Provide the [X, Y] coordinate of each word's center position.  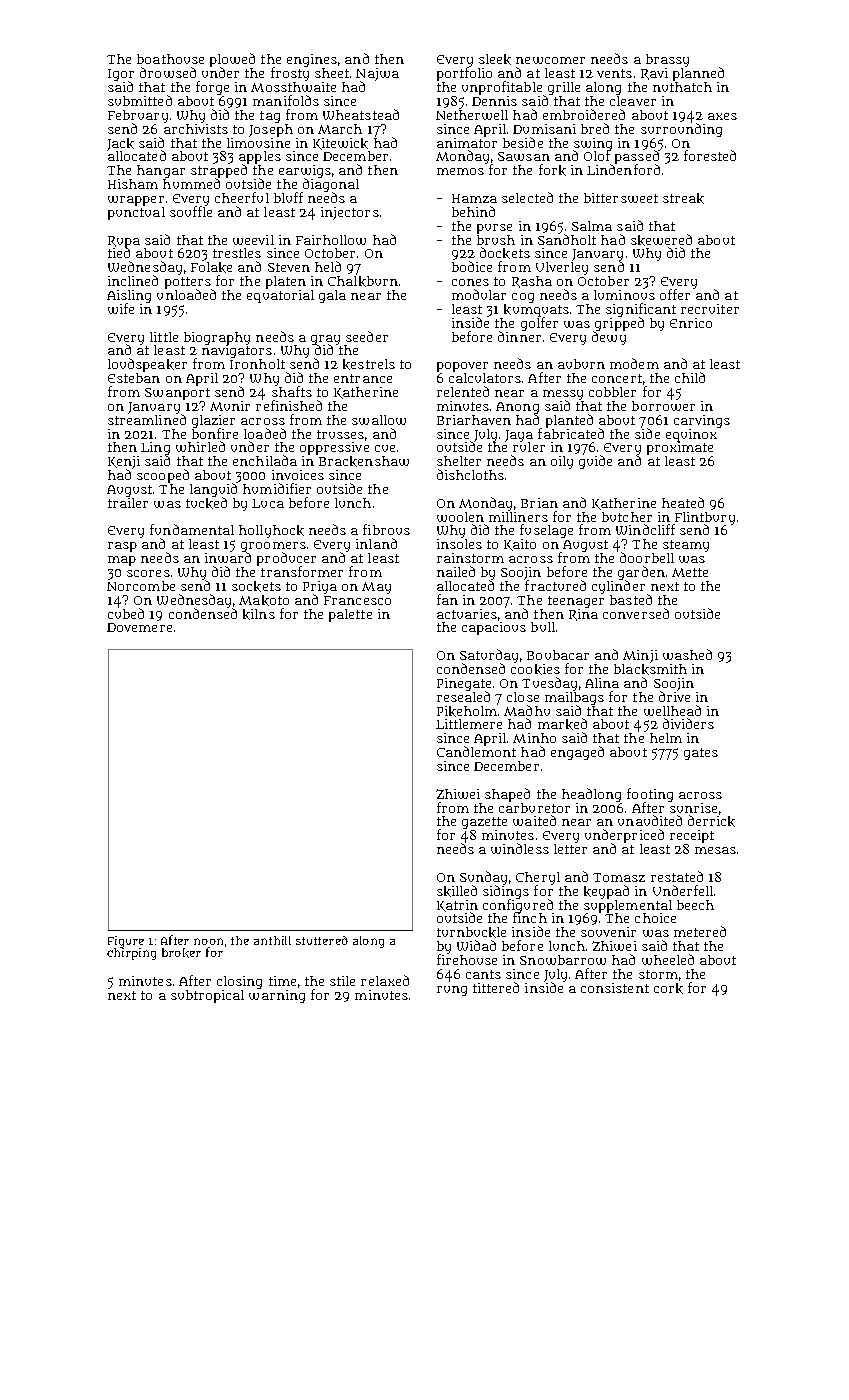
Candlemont [476, 752]
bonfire [215, 433]
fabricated [571, 433]
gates [701, 754]
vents [614, 73]
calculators [485, 378]
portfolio [464, 74]
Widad [476, 945]
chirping [131, 954]
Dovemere [139, 627]
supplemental [628, 906]
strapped [219, 172]
